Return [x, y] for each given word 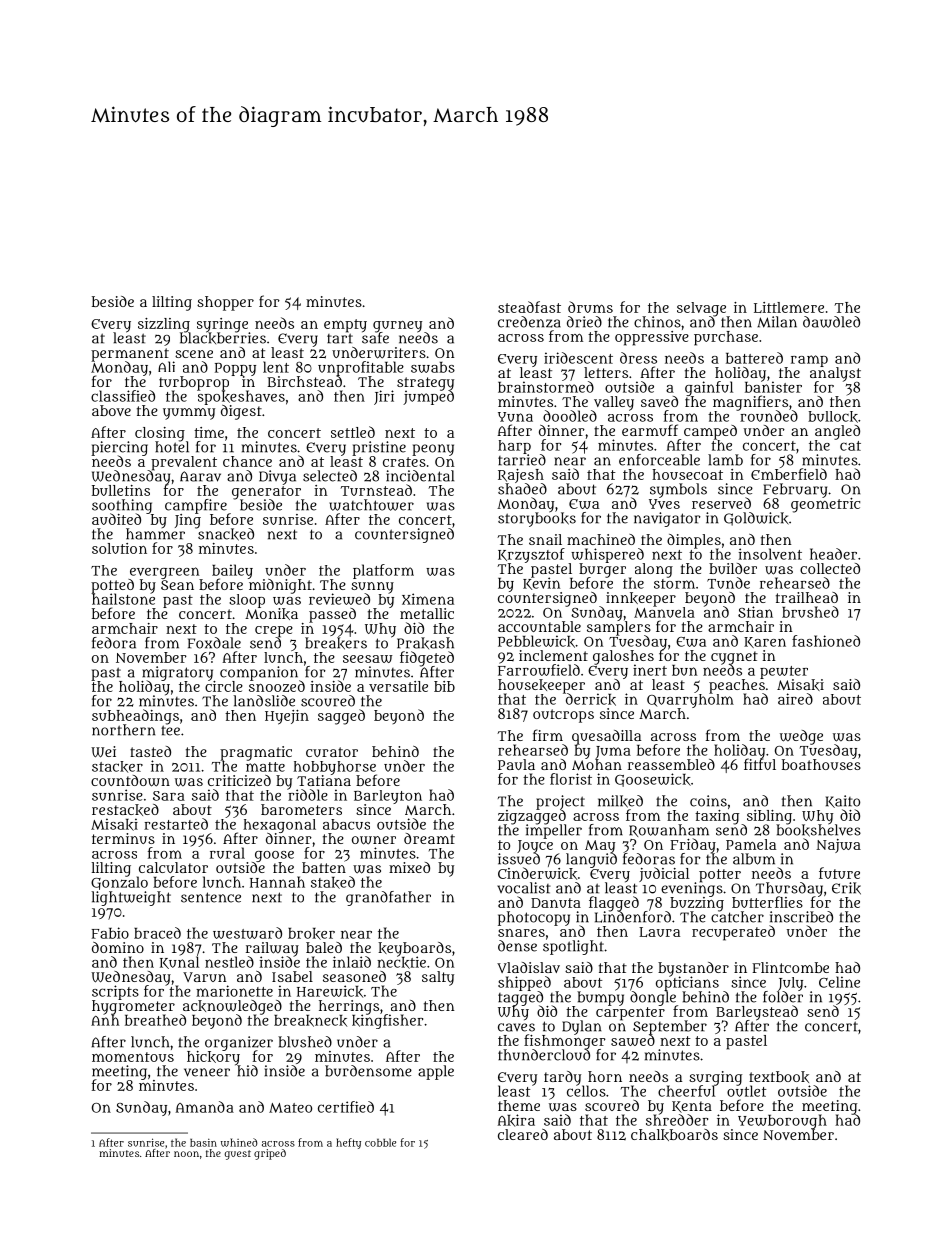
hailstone [123, 599]
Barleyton [388, 797]
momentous [133, 1057]
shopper [225, 303]
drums [590, 307]
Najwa [838, 846]
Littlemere [789, 307]
